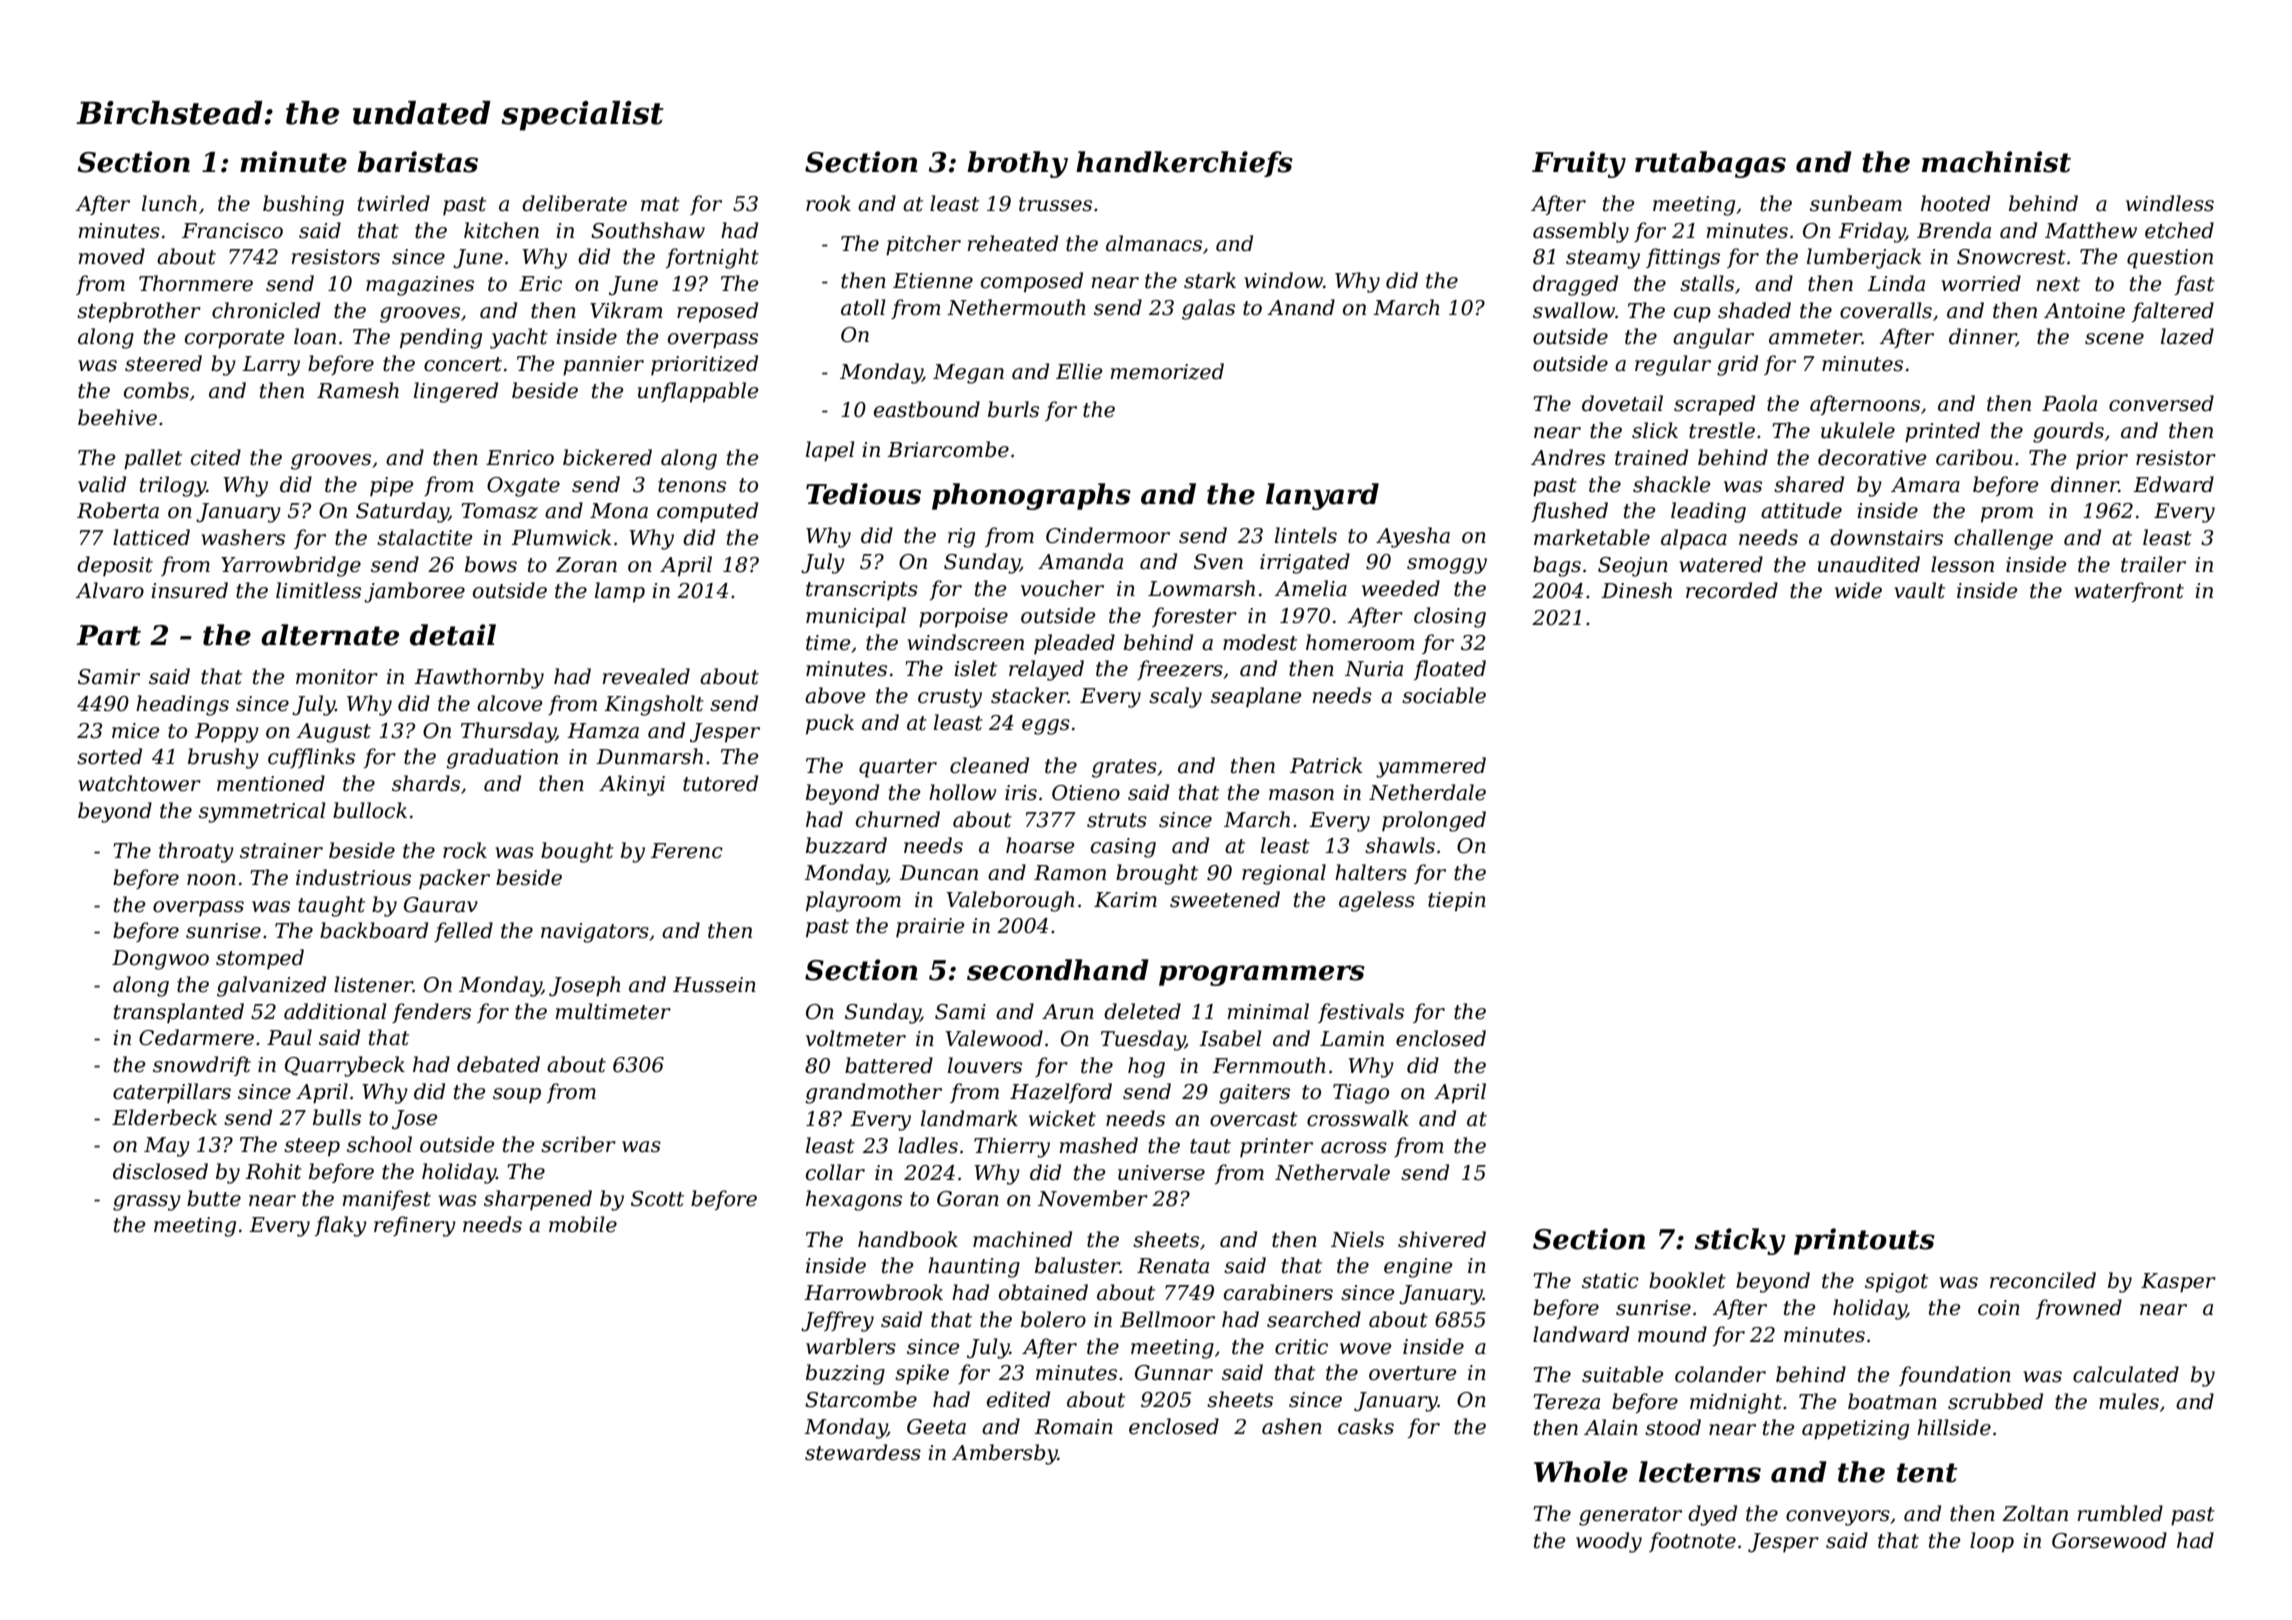 Image resolution: width=2292 pixels, height=1620 pixels. Describe the element at coordinates (1996, 162) in the screenshot. I see `machinist` at that location.
